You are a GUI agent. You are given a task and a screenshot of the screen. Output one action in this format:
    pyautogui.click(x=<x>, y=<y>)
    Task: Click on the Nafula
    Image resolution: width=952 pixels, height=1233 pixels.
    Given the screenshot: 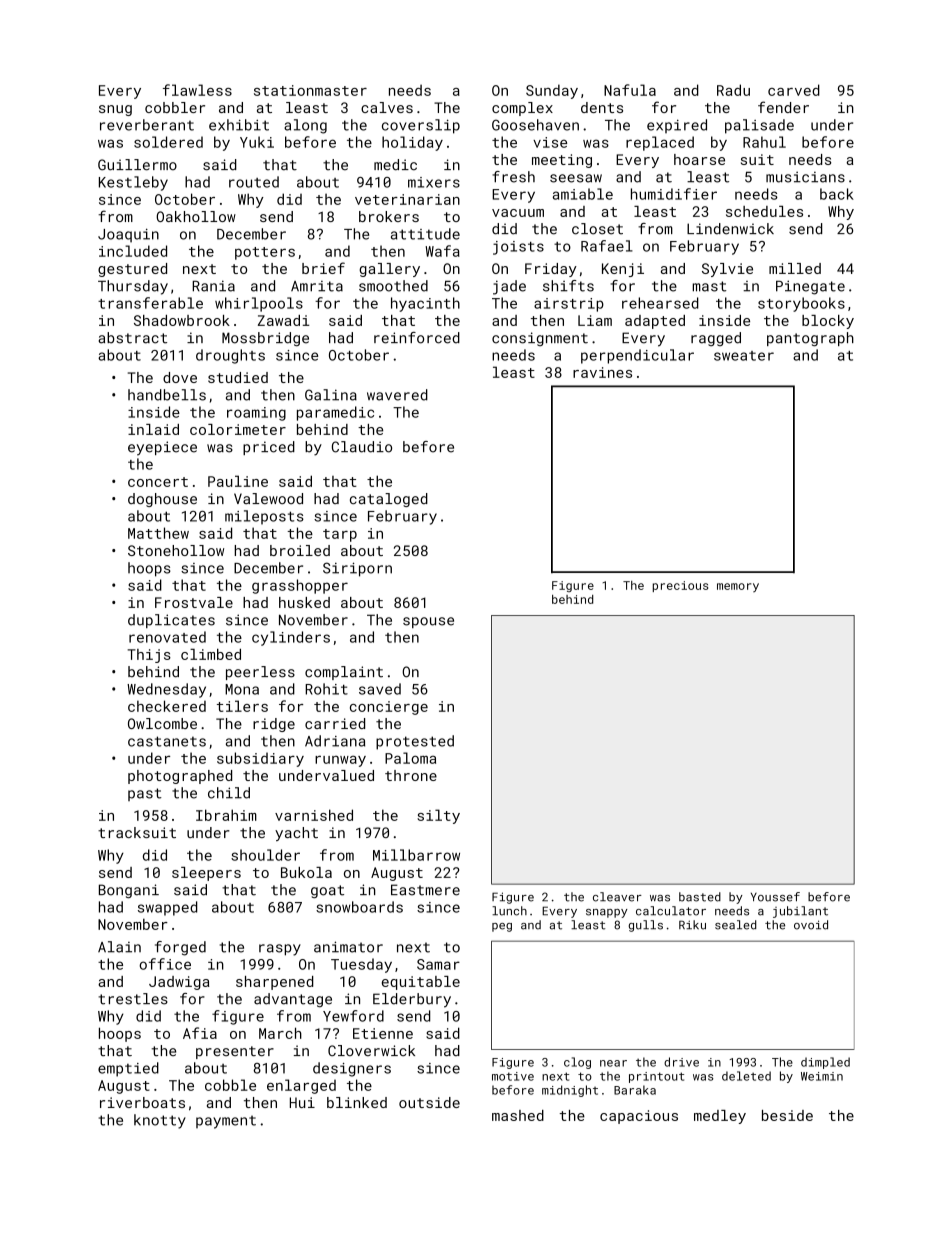 What is the action you would take?
    pyautogui.click(x=630, y=90)
